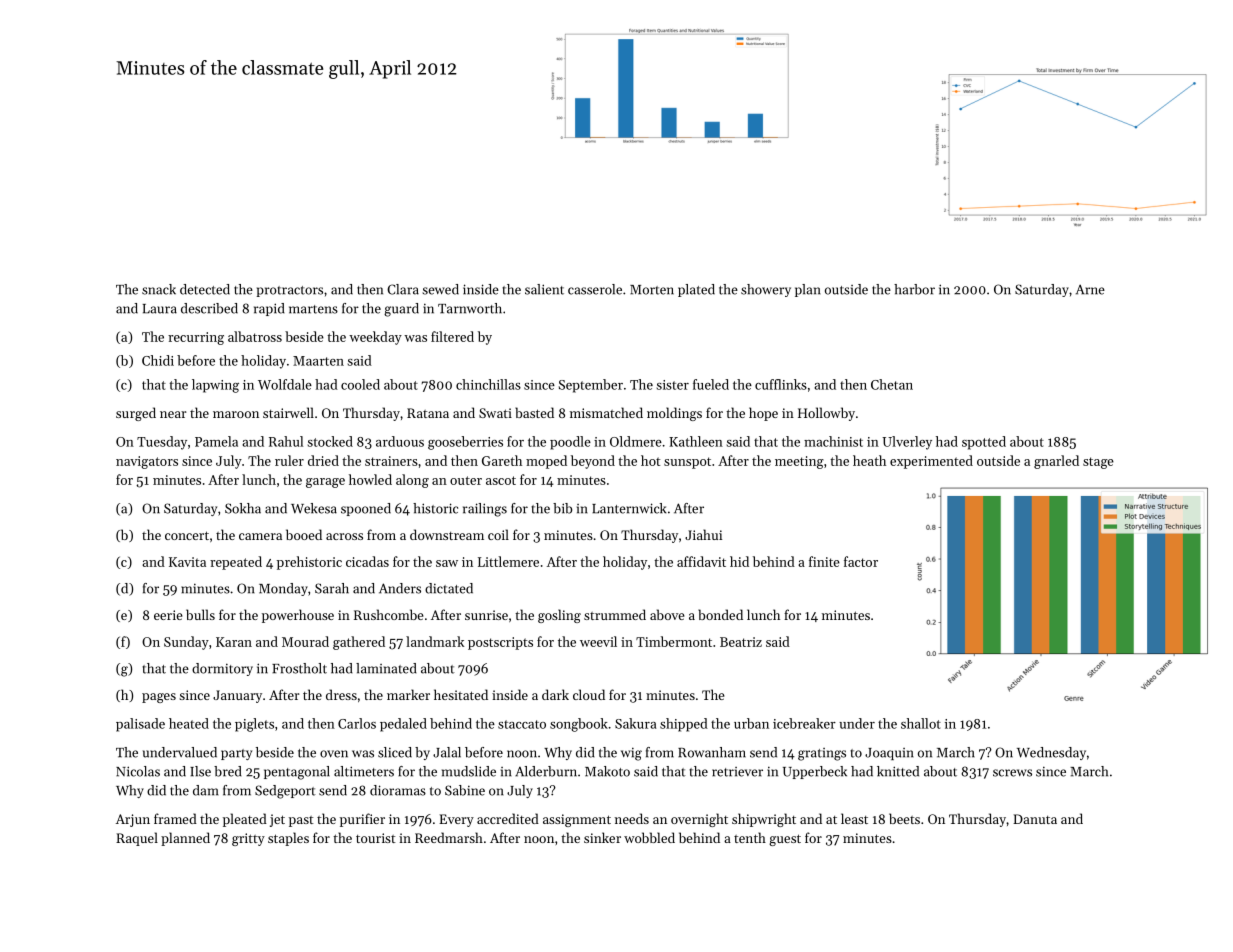 This screenshot has width=1233, height=952. I want to click on shallot, so click(921, 723).
